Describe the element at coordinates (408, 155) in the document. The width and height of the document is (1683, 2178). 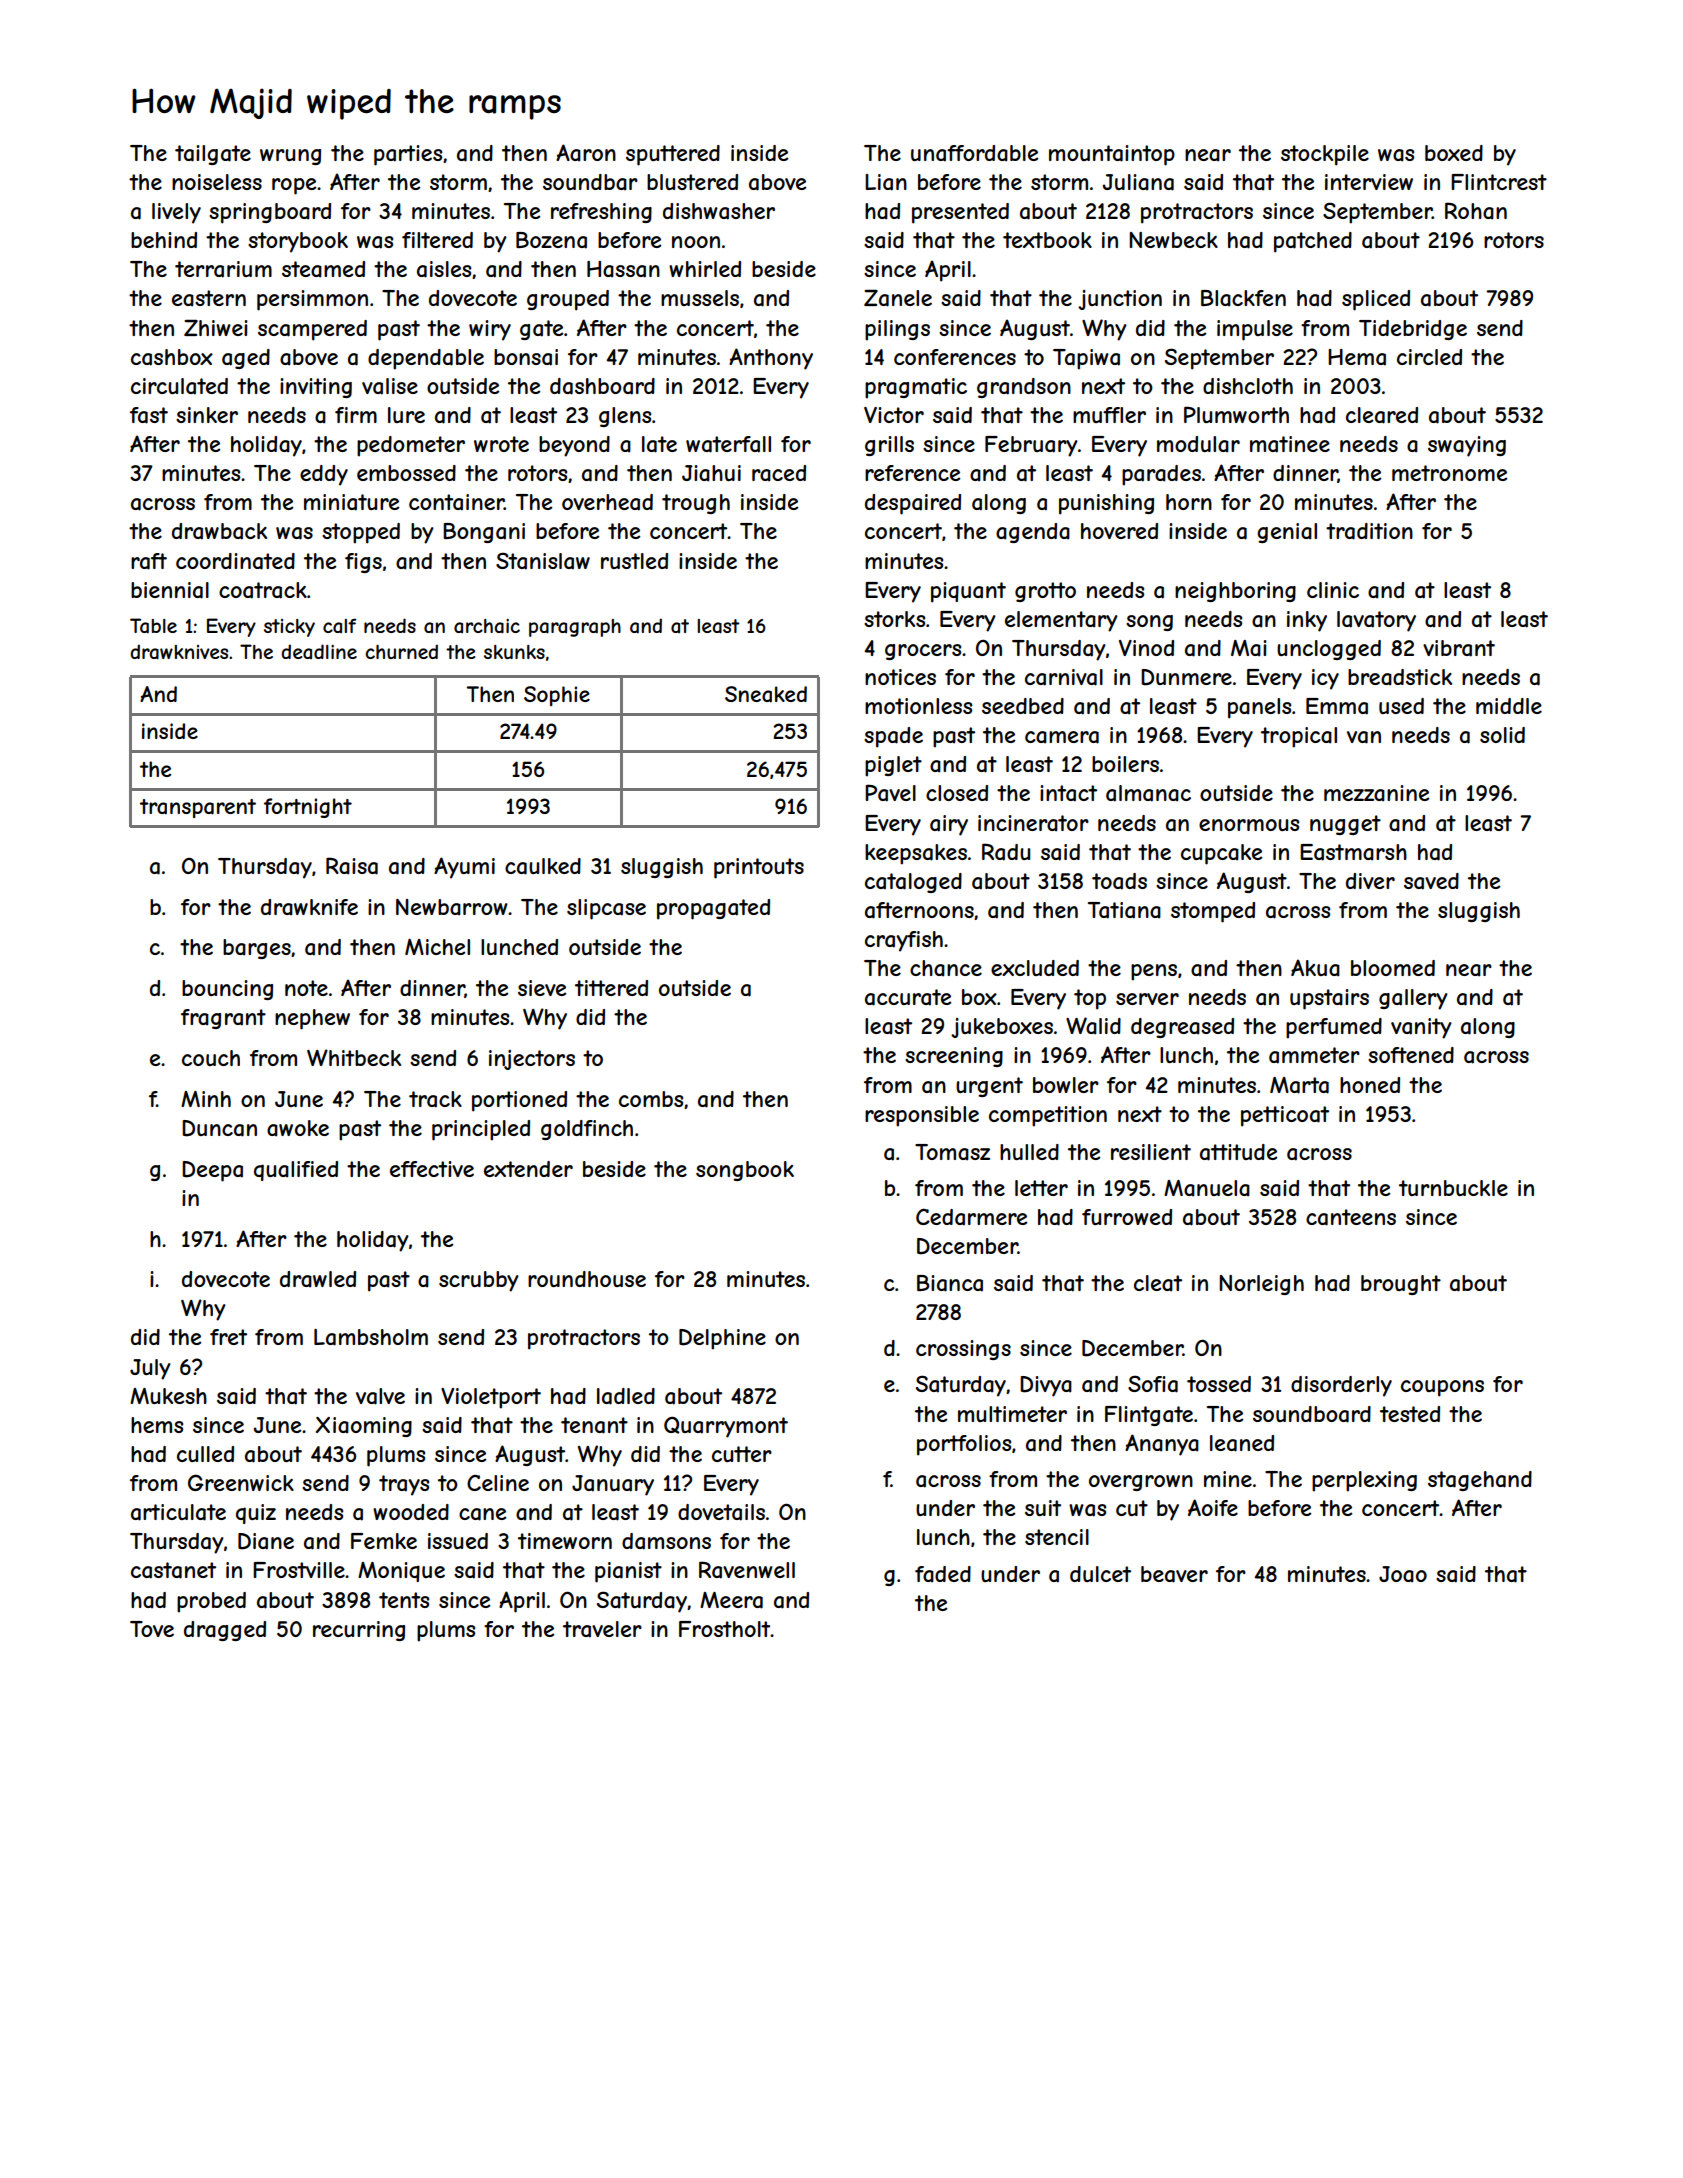
I see `parties` at that location.
